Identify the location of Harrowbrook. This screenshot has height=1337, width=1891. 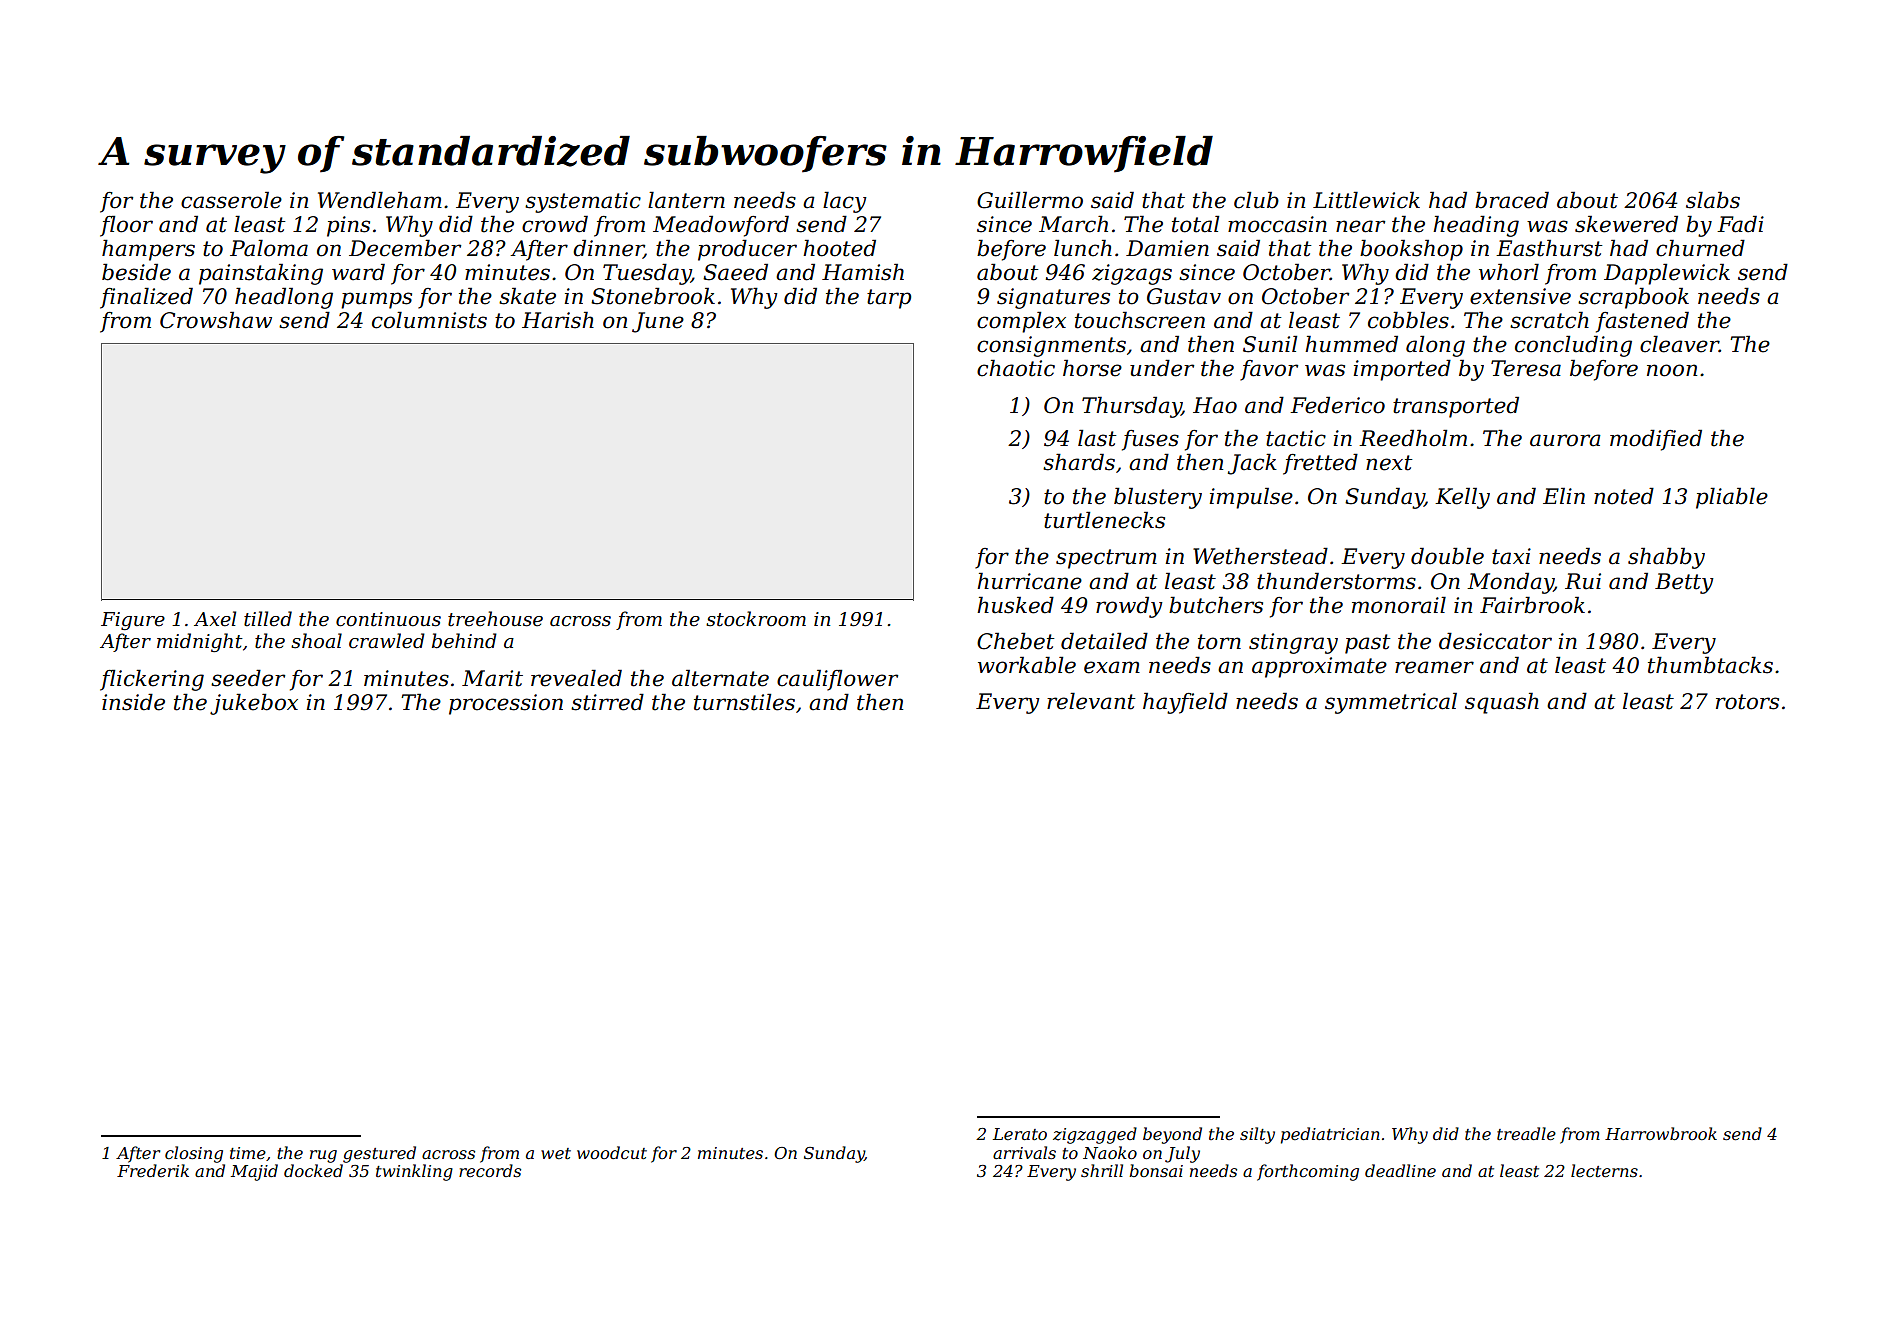
(1661, 1133).
